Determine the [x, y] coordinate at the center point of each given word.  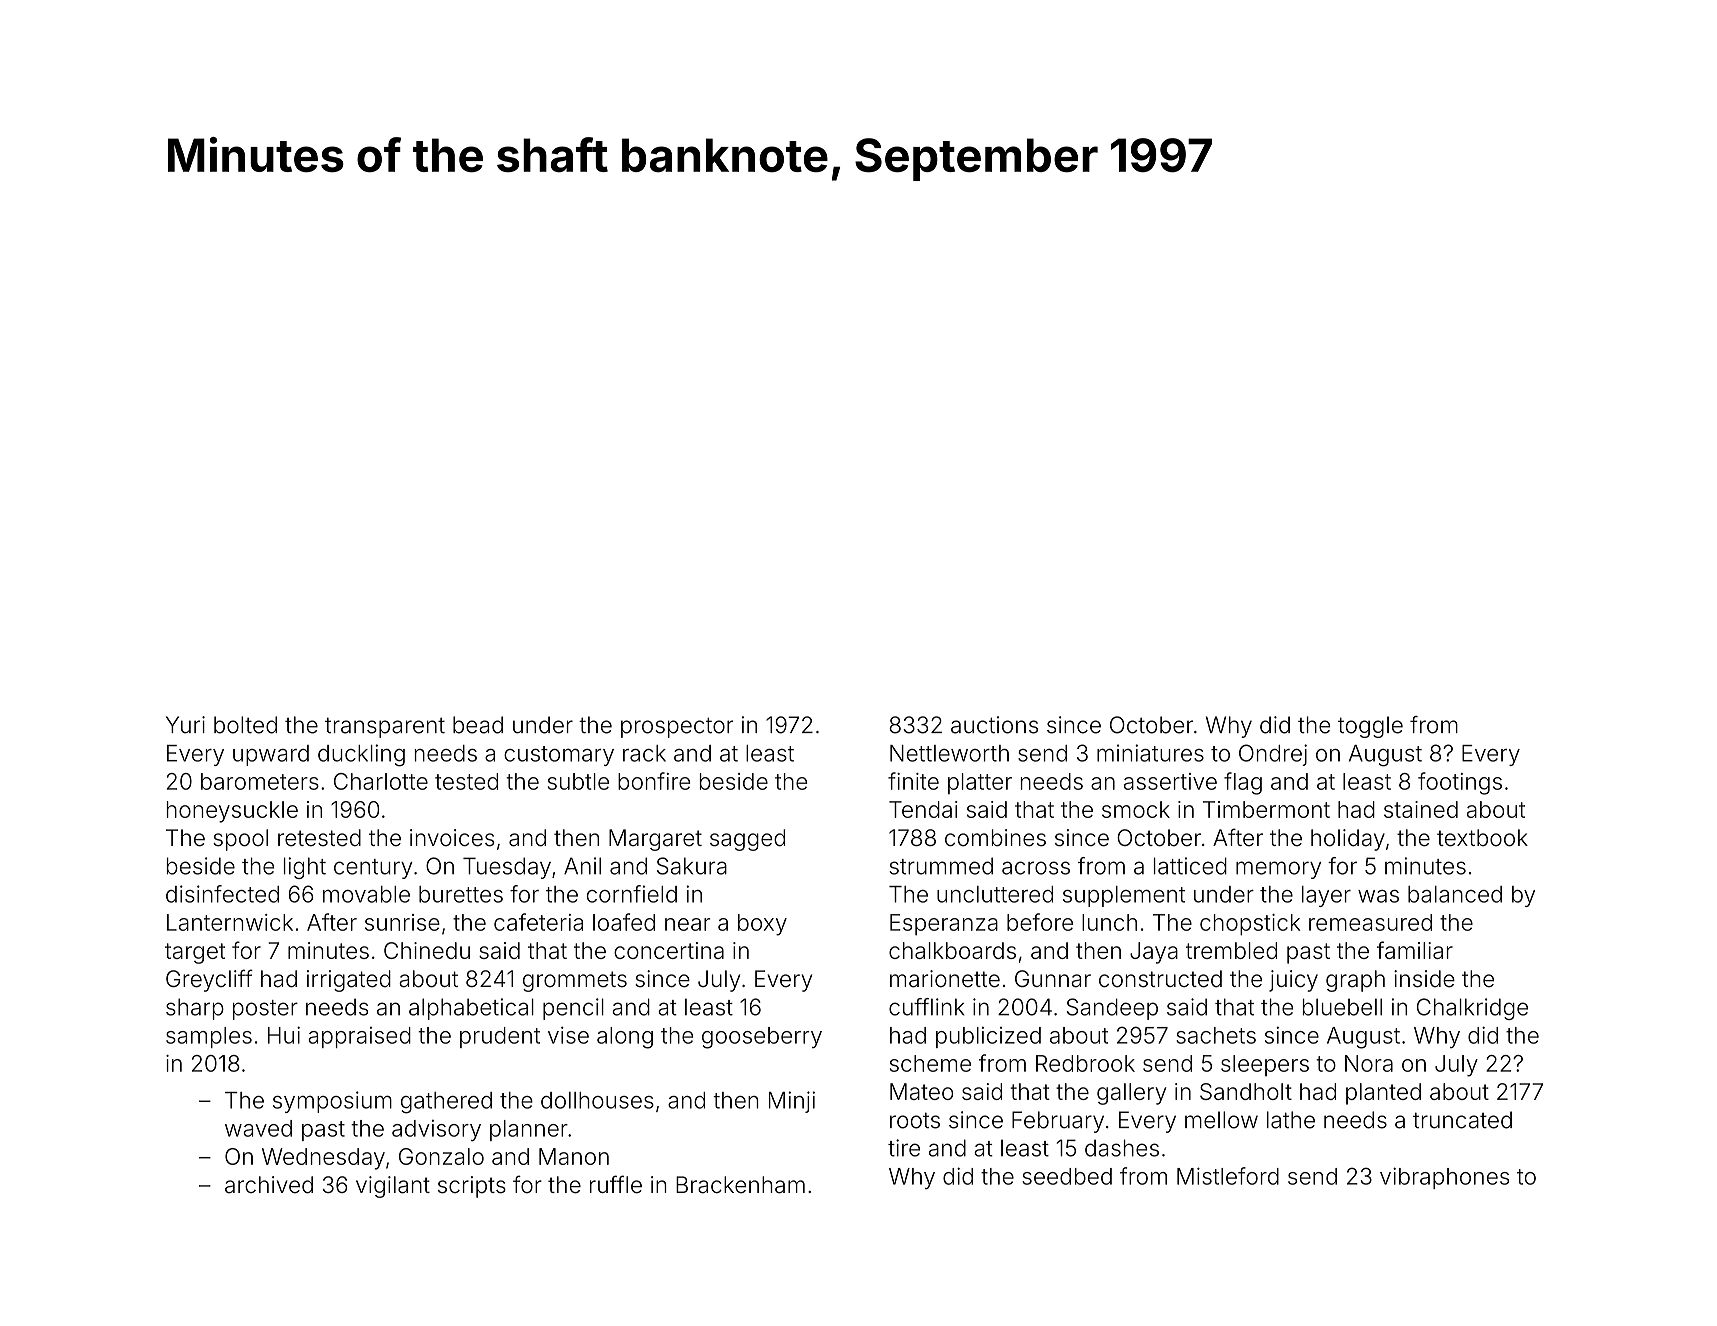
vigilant [393, 1187]
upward [271, 755]
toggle [1370, 727]
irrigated [349, 981]
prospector [677, 727]
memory [1278, 870]
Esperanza [944, 924]
